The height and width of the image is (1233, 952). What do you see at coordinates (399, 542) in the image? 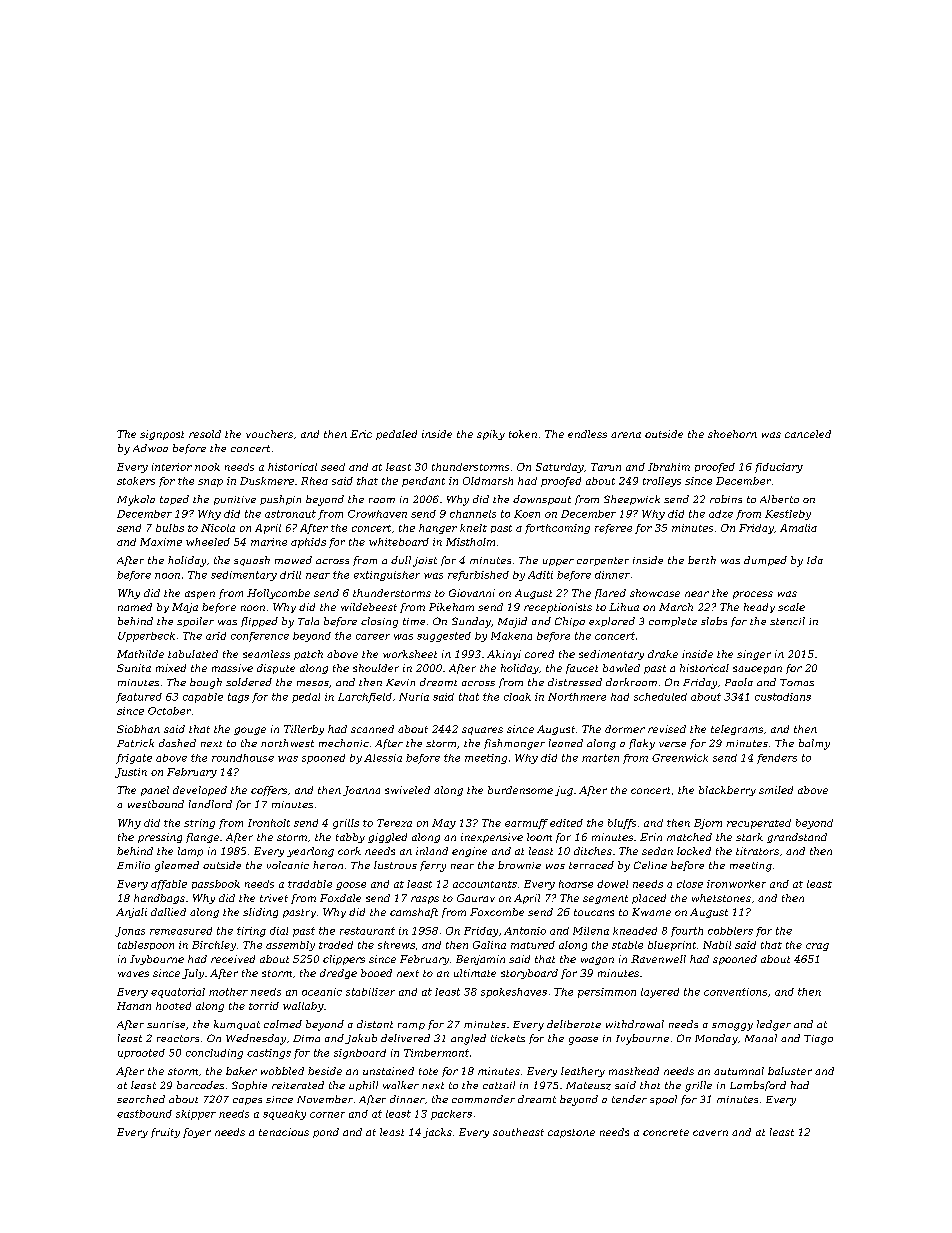
I see `whiteboard` at bounding box center [399, 542].
